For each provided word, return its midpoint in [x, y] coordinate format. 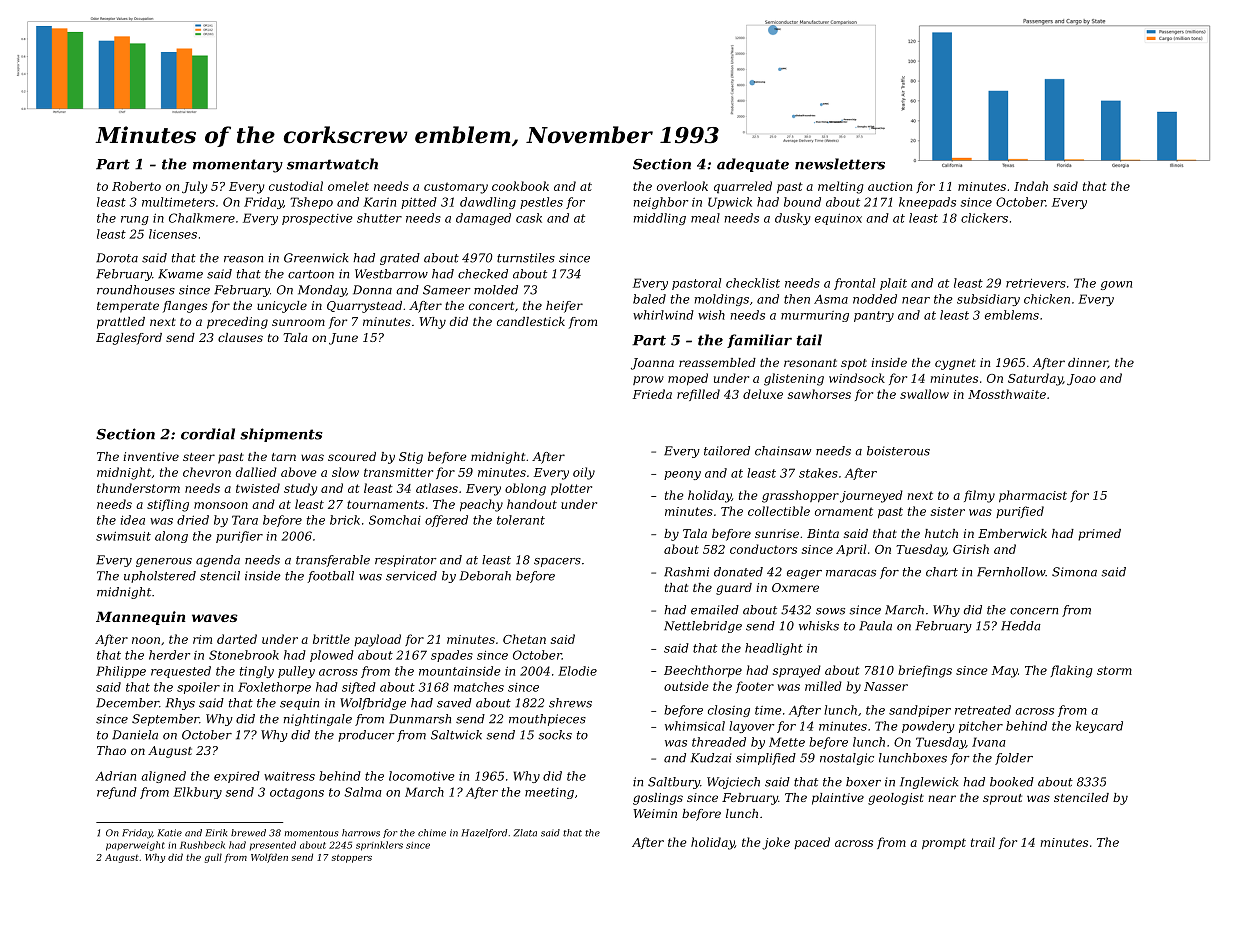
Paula [875, 626]
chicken [1047, 299]
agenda [218, 561]
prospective [317, 219]
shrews [570, 703]
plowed [332, 656]
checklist [753, 283]
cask [529, 218]
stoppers [352, 858]
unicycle [282, 307]
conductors [763, 549]
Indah [1031, 186]
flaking [1071, 671]
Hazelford [484, 833]
